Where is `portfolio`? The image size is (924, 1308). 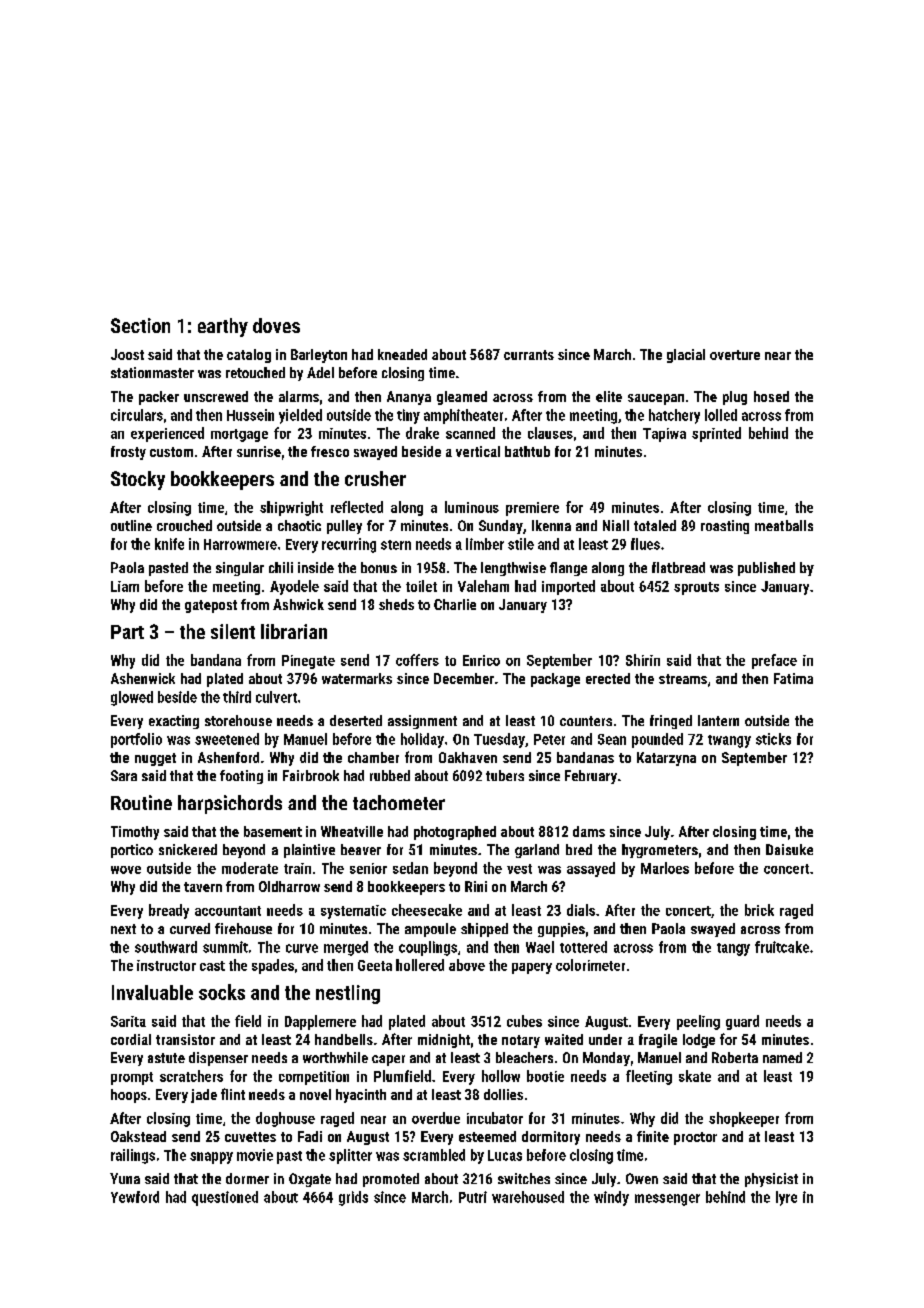 portfolio is located at coordinates (136, 740).
